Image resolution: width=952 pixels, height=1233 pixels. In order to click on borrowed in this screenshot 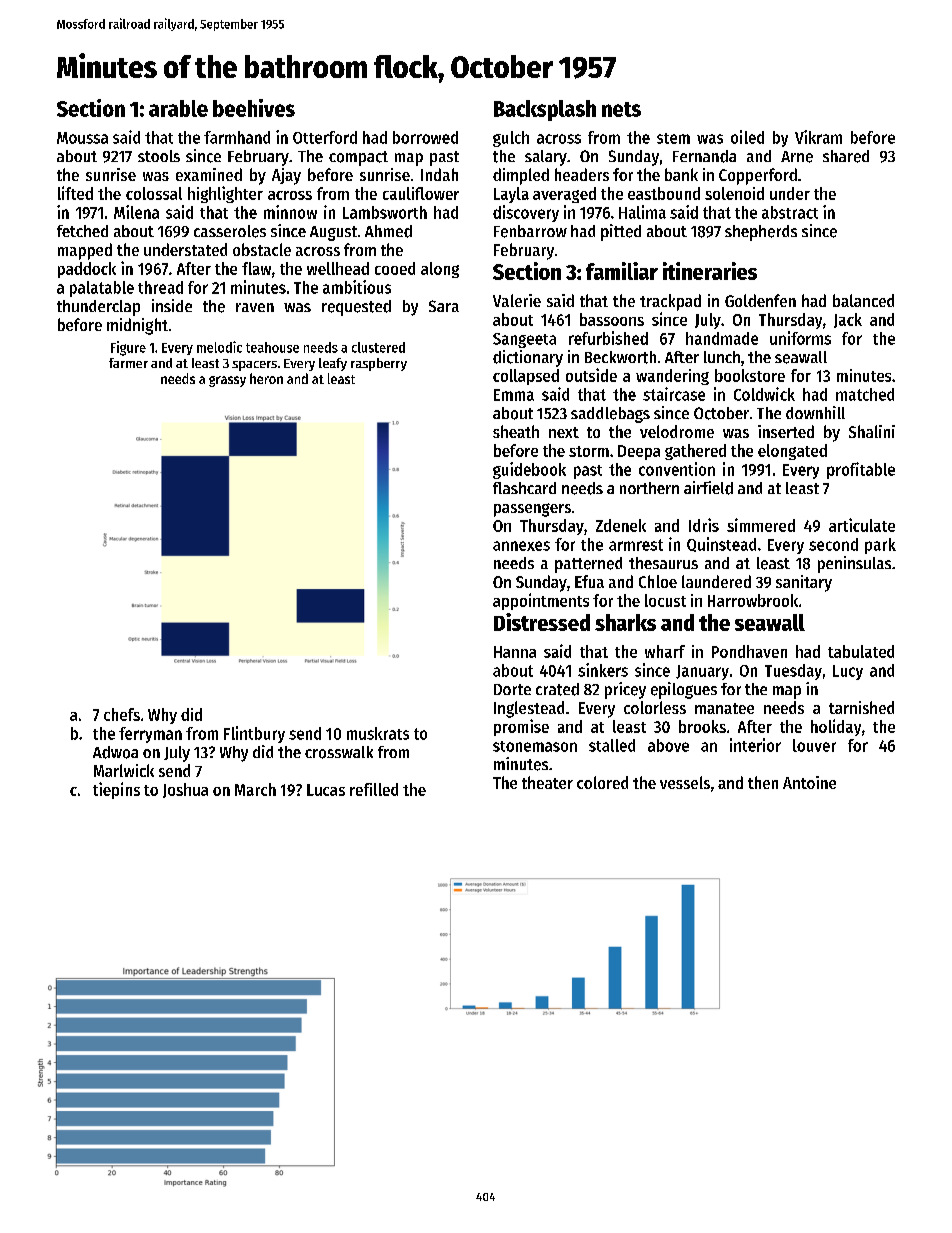, I will do `click(425, 137)`.
